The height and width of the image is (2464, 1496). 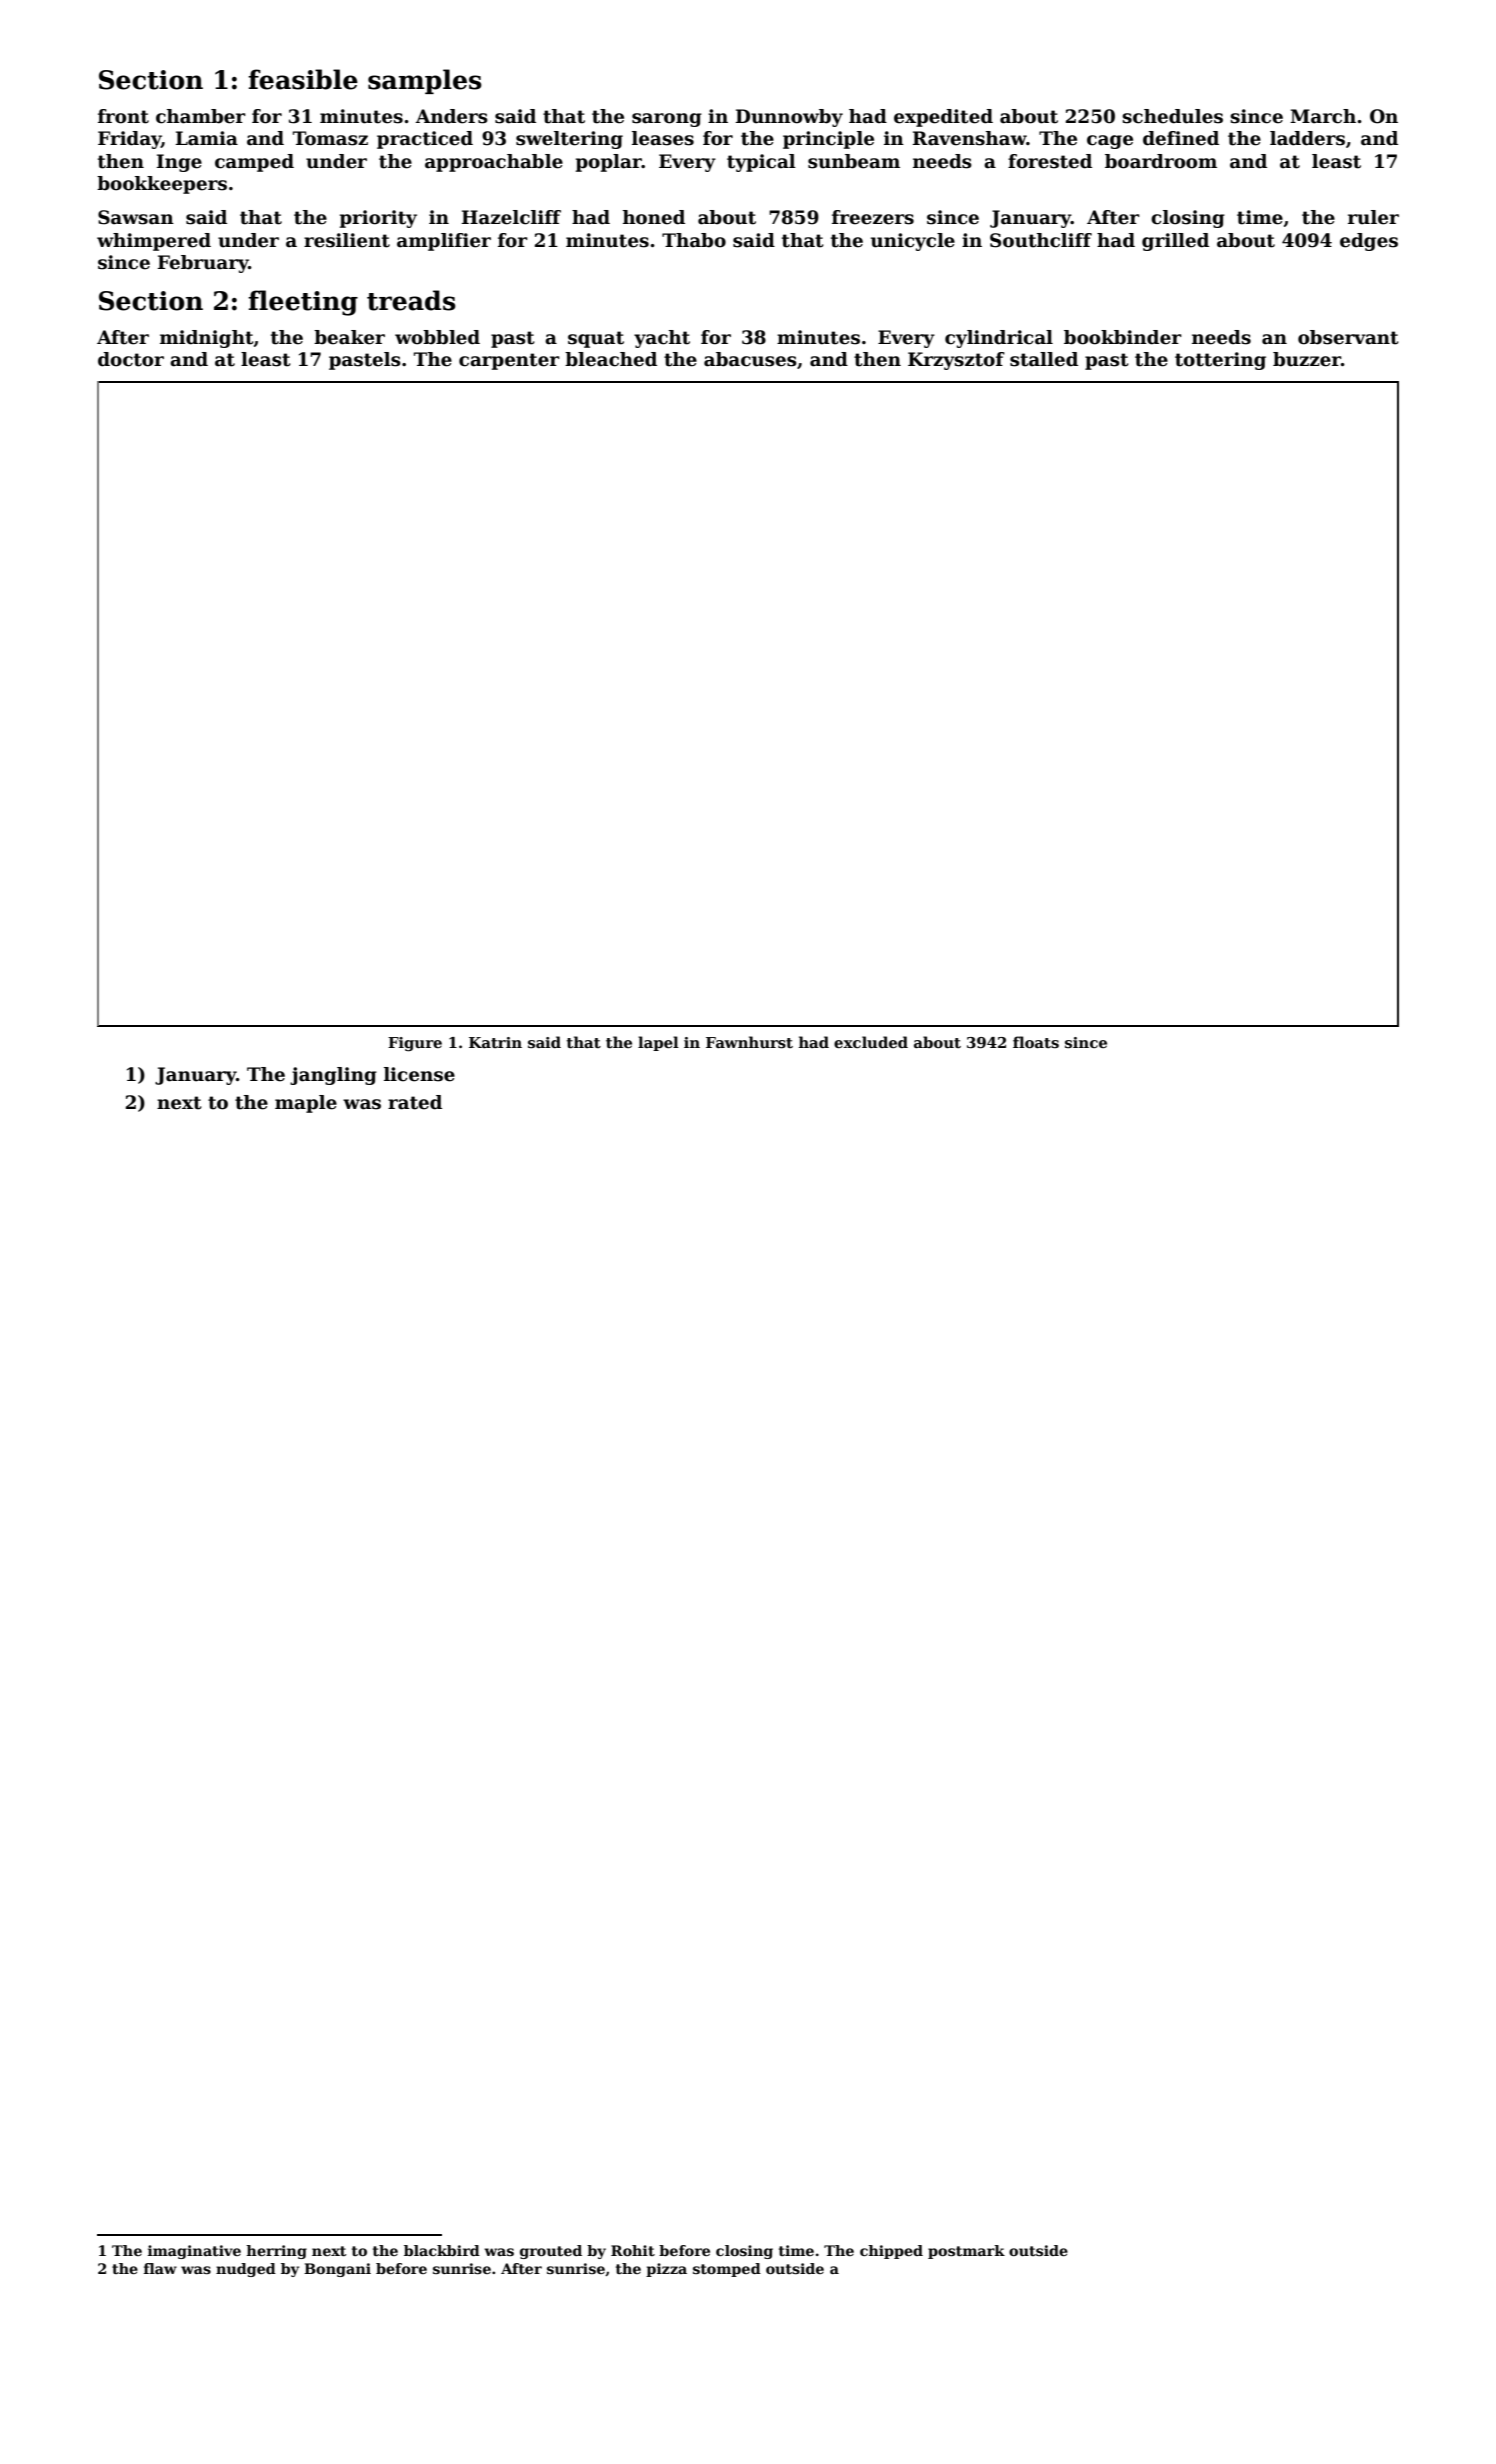 What do you see at coordinates (1036, 1042) in the image?
I see `floats` at bounding box center [1036, 1042].
